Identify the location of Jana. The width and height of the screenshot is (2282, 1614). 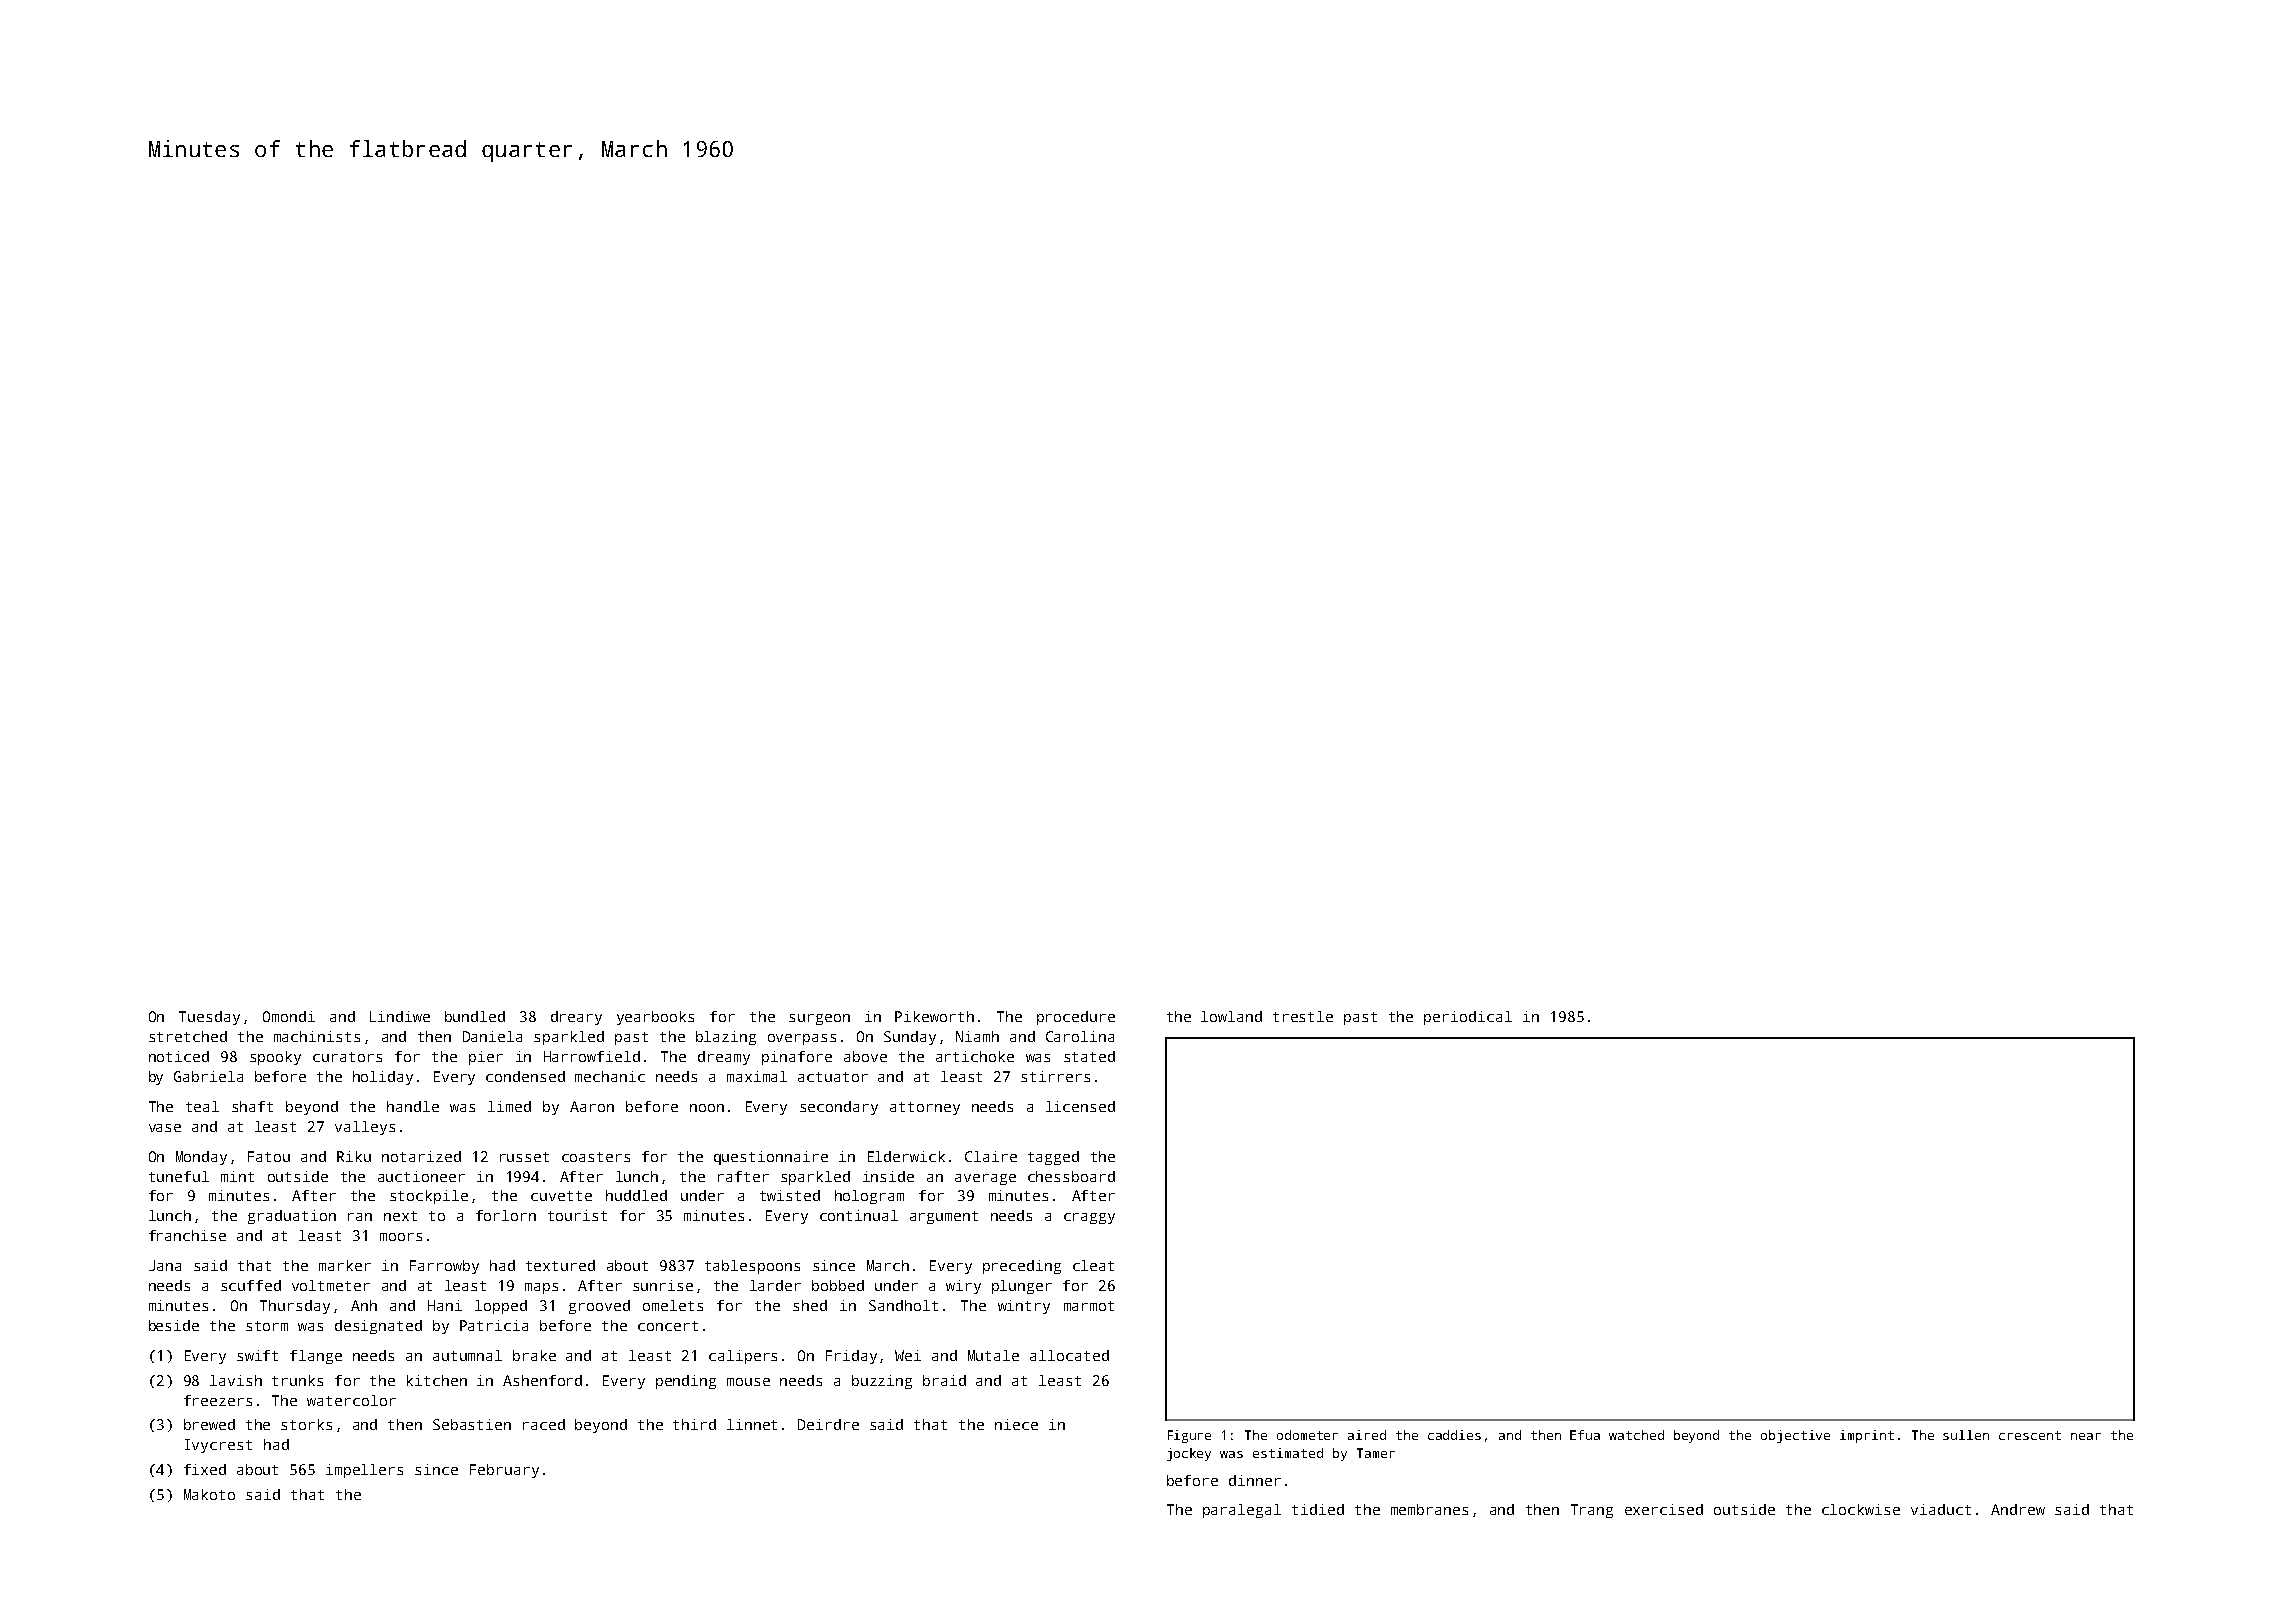
(165, 1265).
